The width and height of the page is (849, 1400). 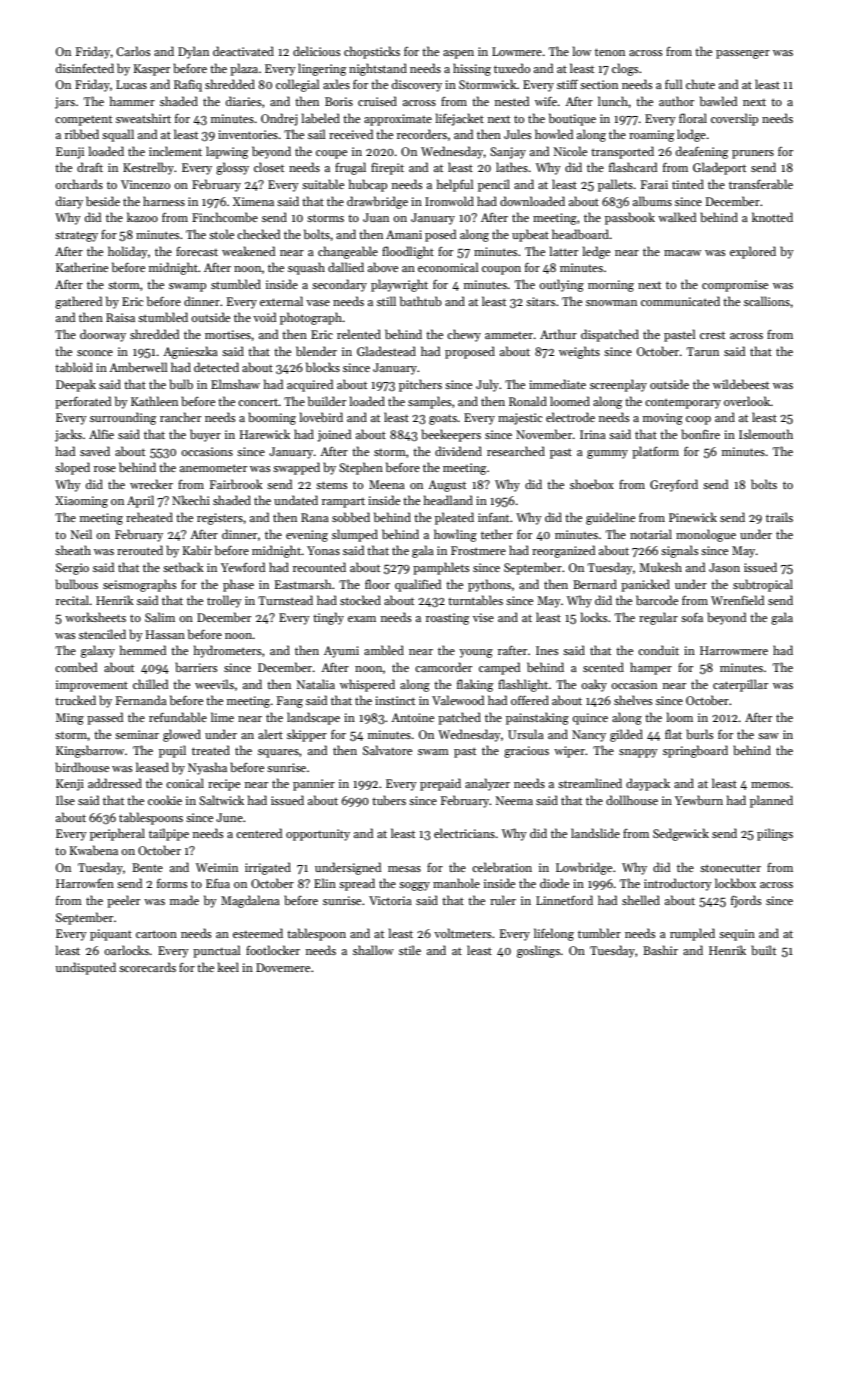 I want to click on Gladestead, so click(x=386, y=351).
